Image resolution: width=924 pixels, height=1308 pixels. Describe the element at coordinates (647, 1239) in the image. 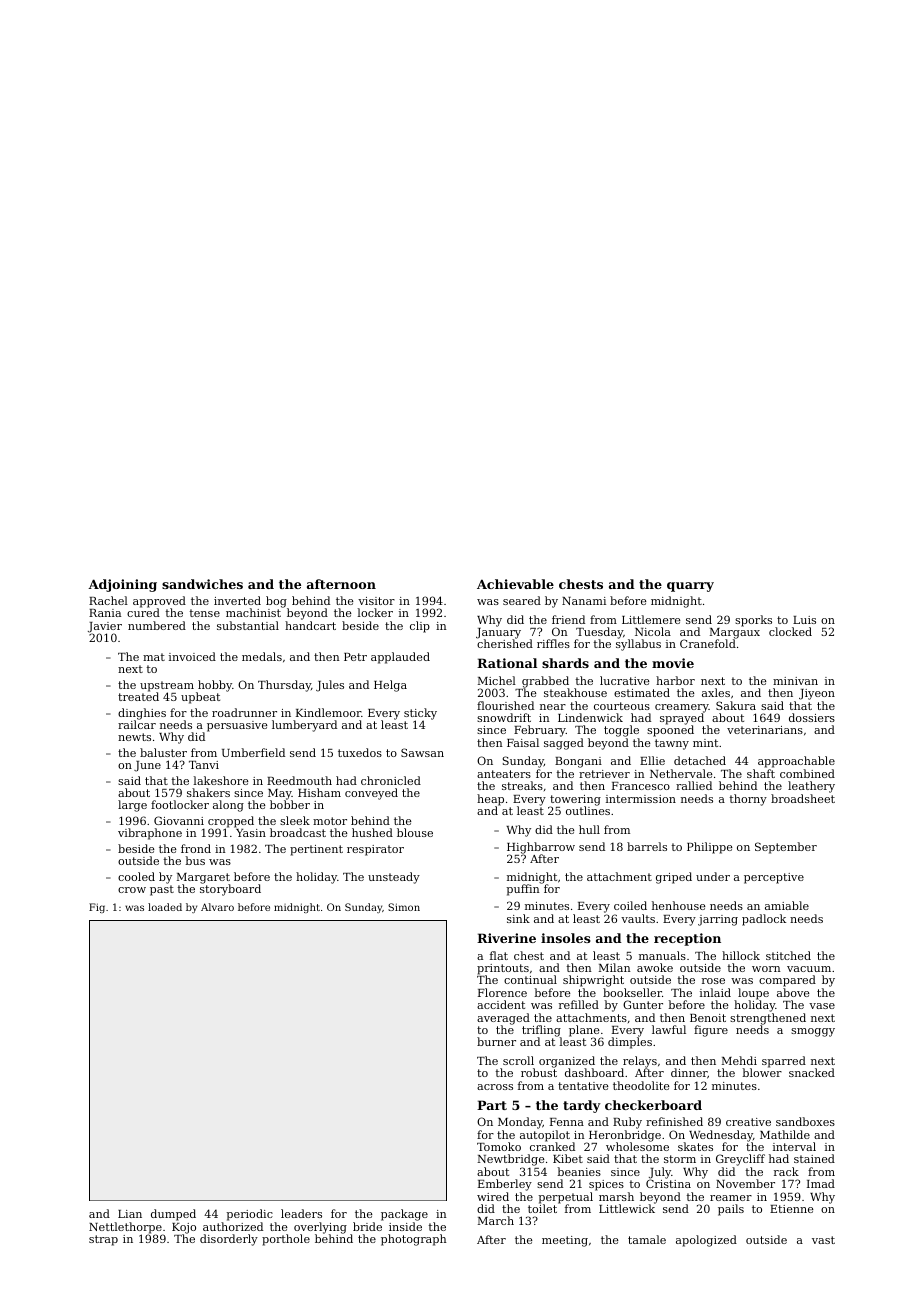

I see `tamale` at that location.
